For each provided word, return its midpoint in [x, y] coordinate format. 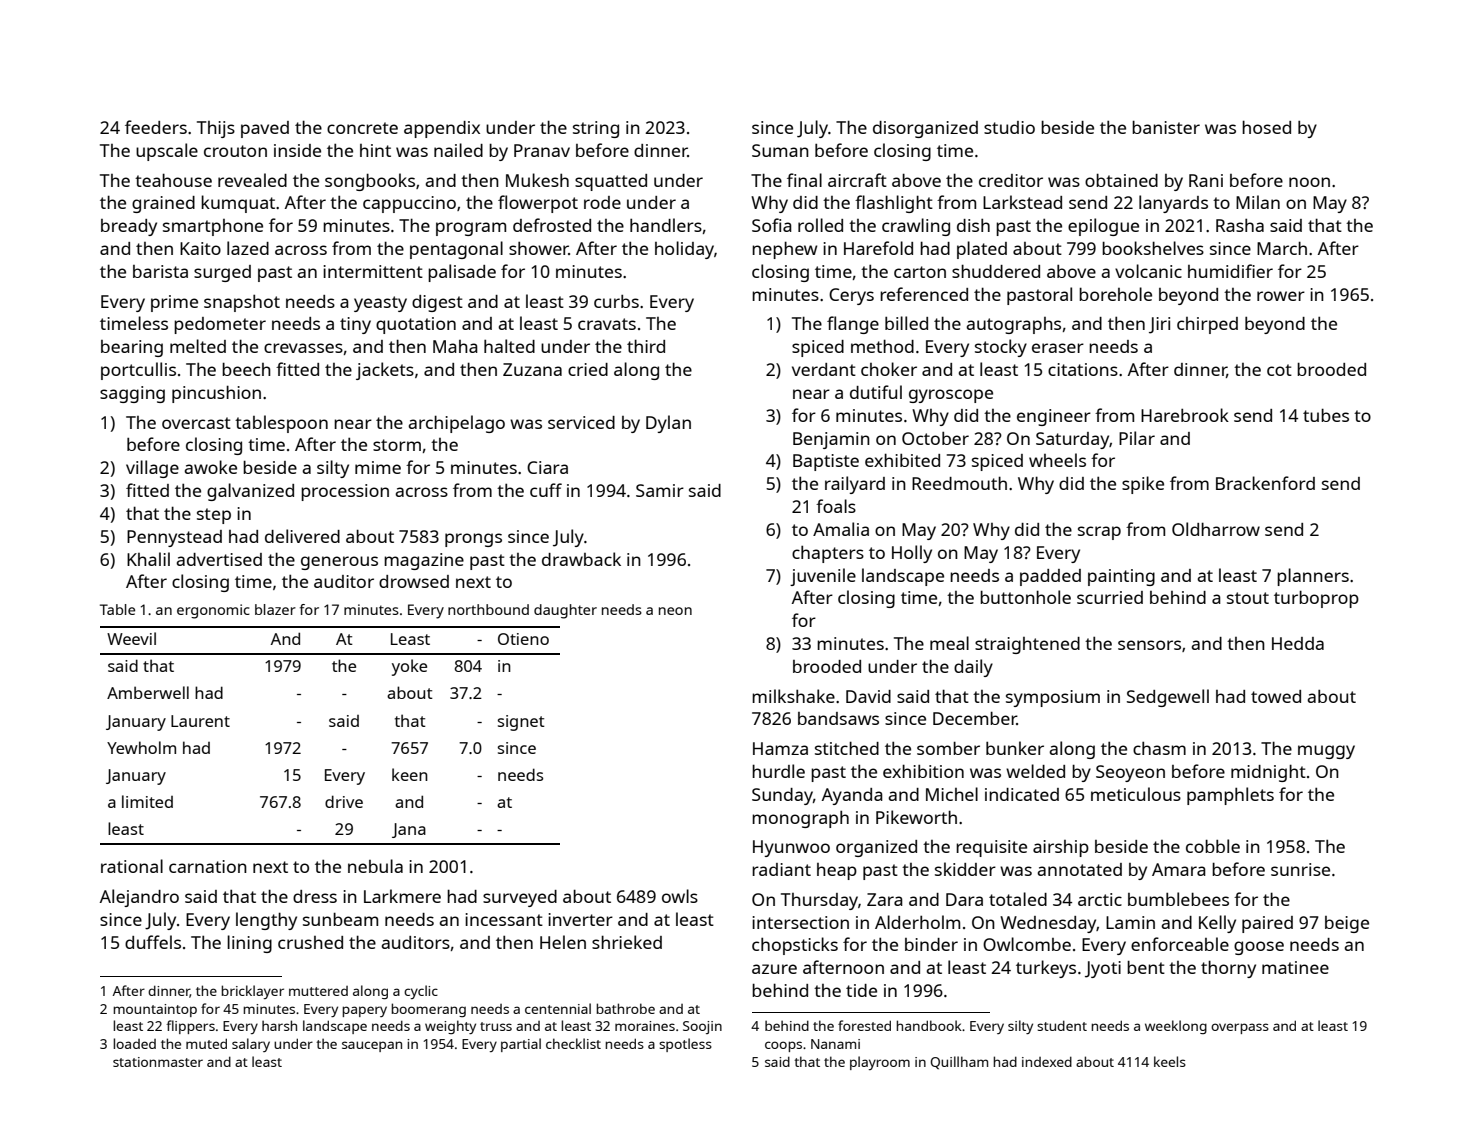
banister [1166, 127]
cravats [607, 324]
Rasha [1240, 225]
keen [410, 774]
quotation [416, 325]
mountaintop [155, 1010]
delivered [302, 536]
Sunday [782, 796]
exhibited [902, 460]
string [596, 129]
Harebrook [1185, 415]
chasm [1159, 748]
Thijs [216, 129]
